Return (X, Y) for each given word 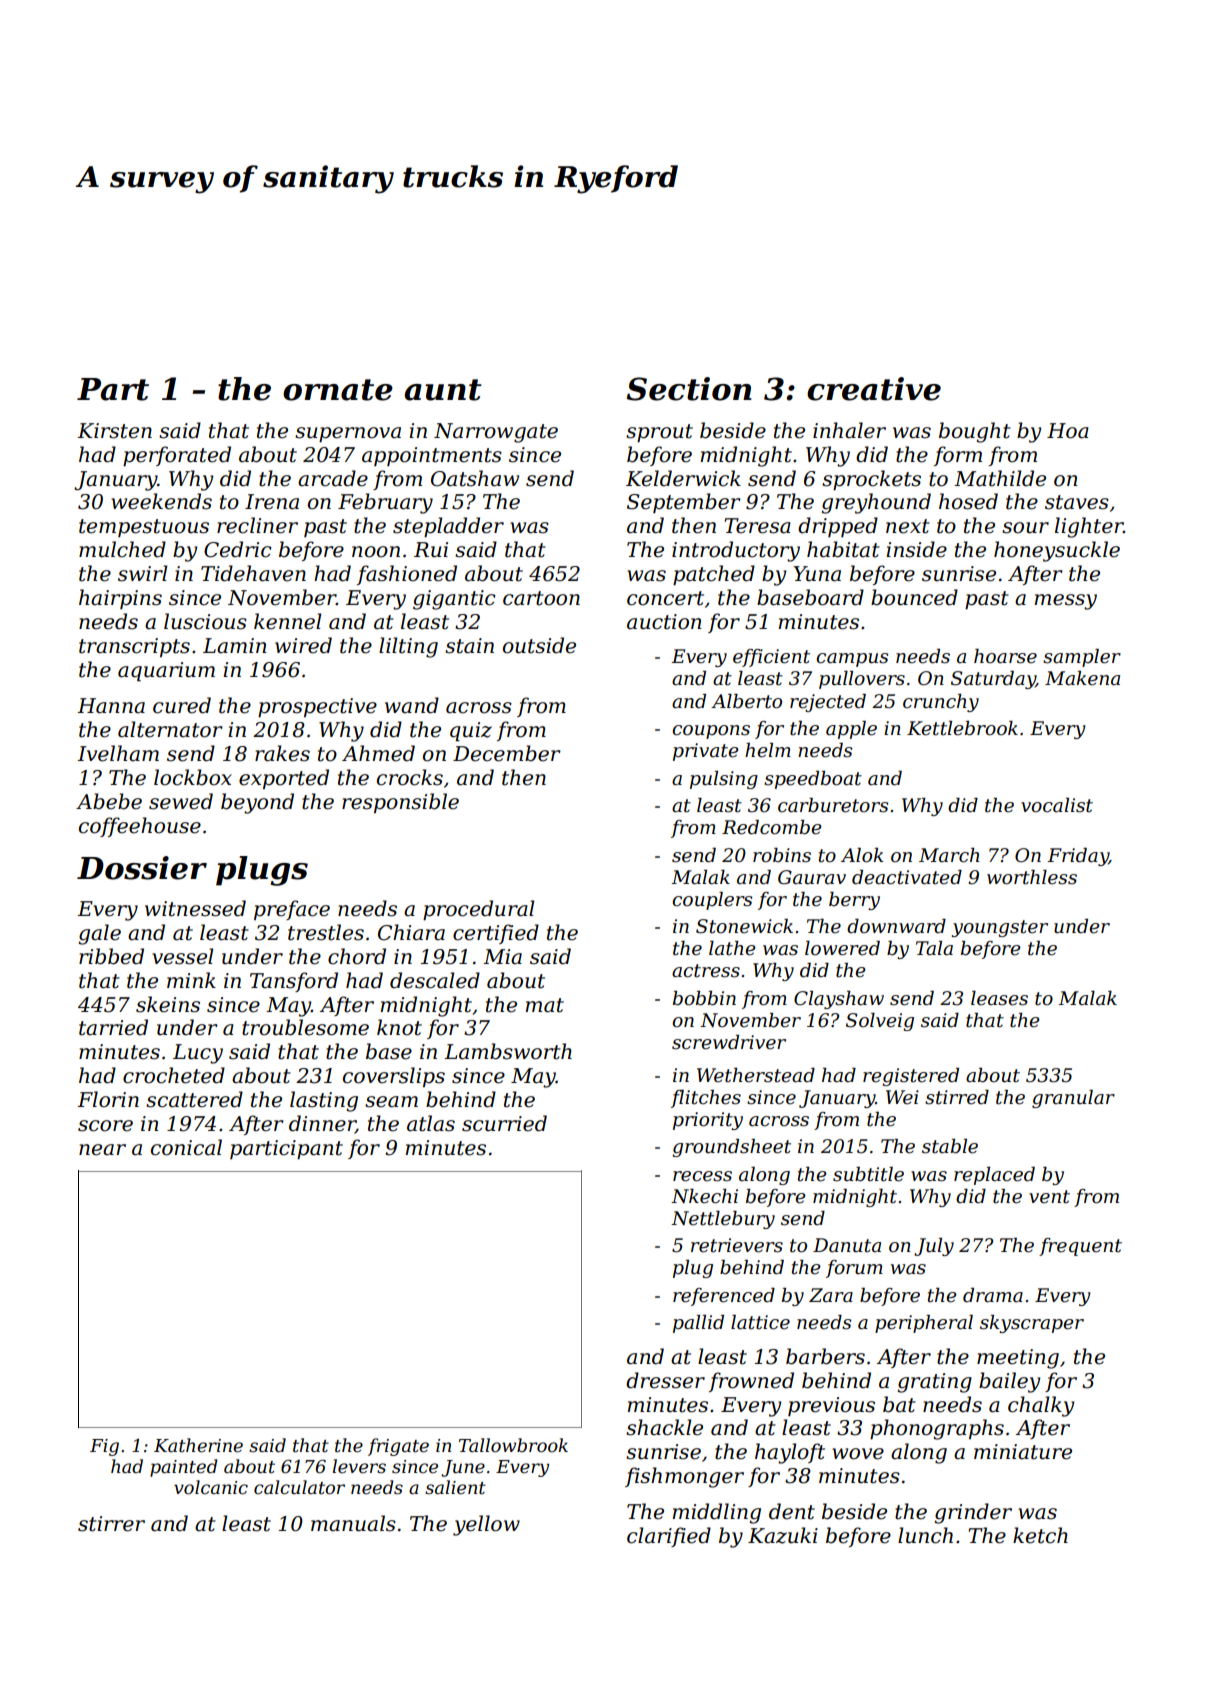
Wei (902, 1097)
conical (186, 1147)
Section (689, 389)
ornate (338, 390)
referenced (724, 1297)
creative (874, 389)
